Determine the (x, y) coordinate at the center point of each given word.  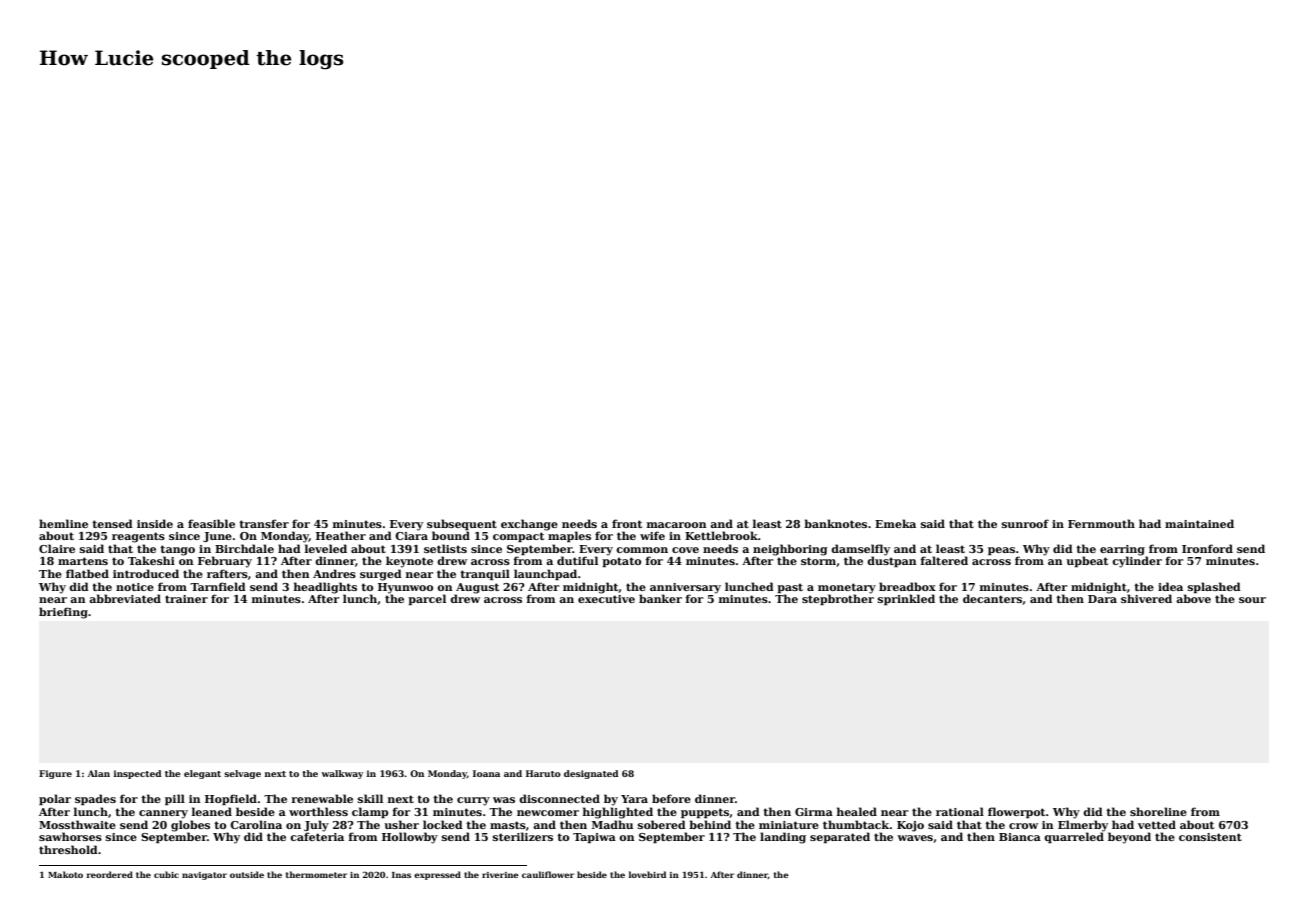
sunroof (1025, 523)
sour (1252, 600)
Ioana (486, 773)
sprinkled (906, 599)
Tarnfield (218, 586)
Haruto (543, 773)
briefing (63, 613)
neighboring (790, 550)
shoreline (1158, 811)
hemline (63, 523)
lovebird (647, 874)
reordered (109, 874)
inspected (137, 774)
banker (660, 598)
